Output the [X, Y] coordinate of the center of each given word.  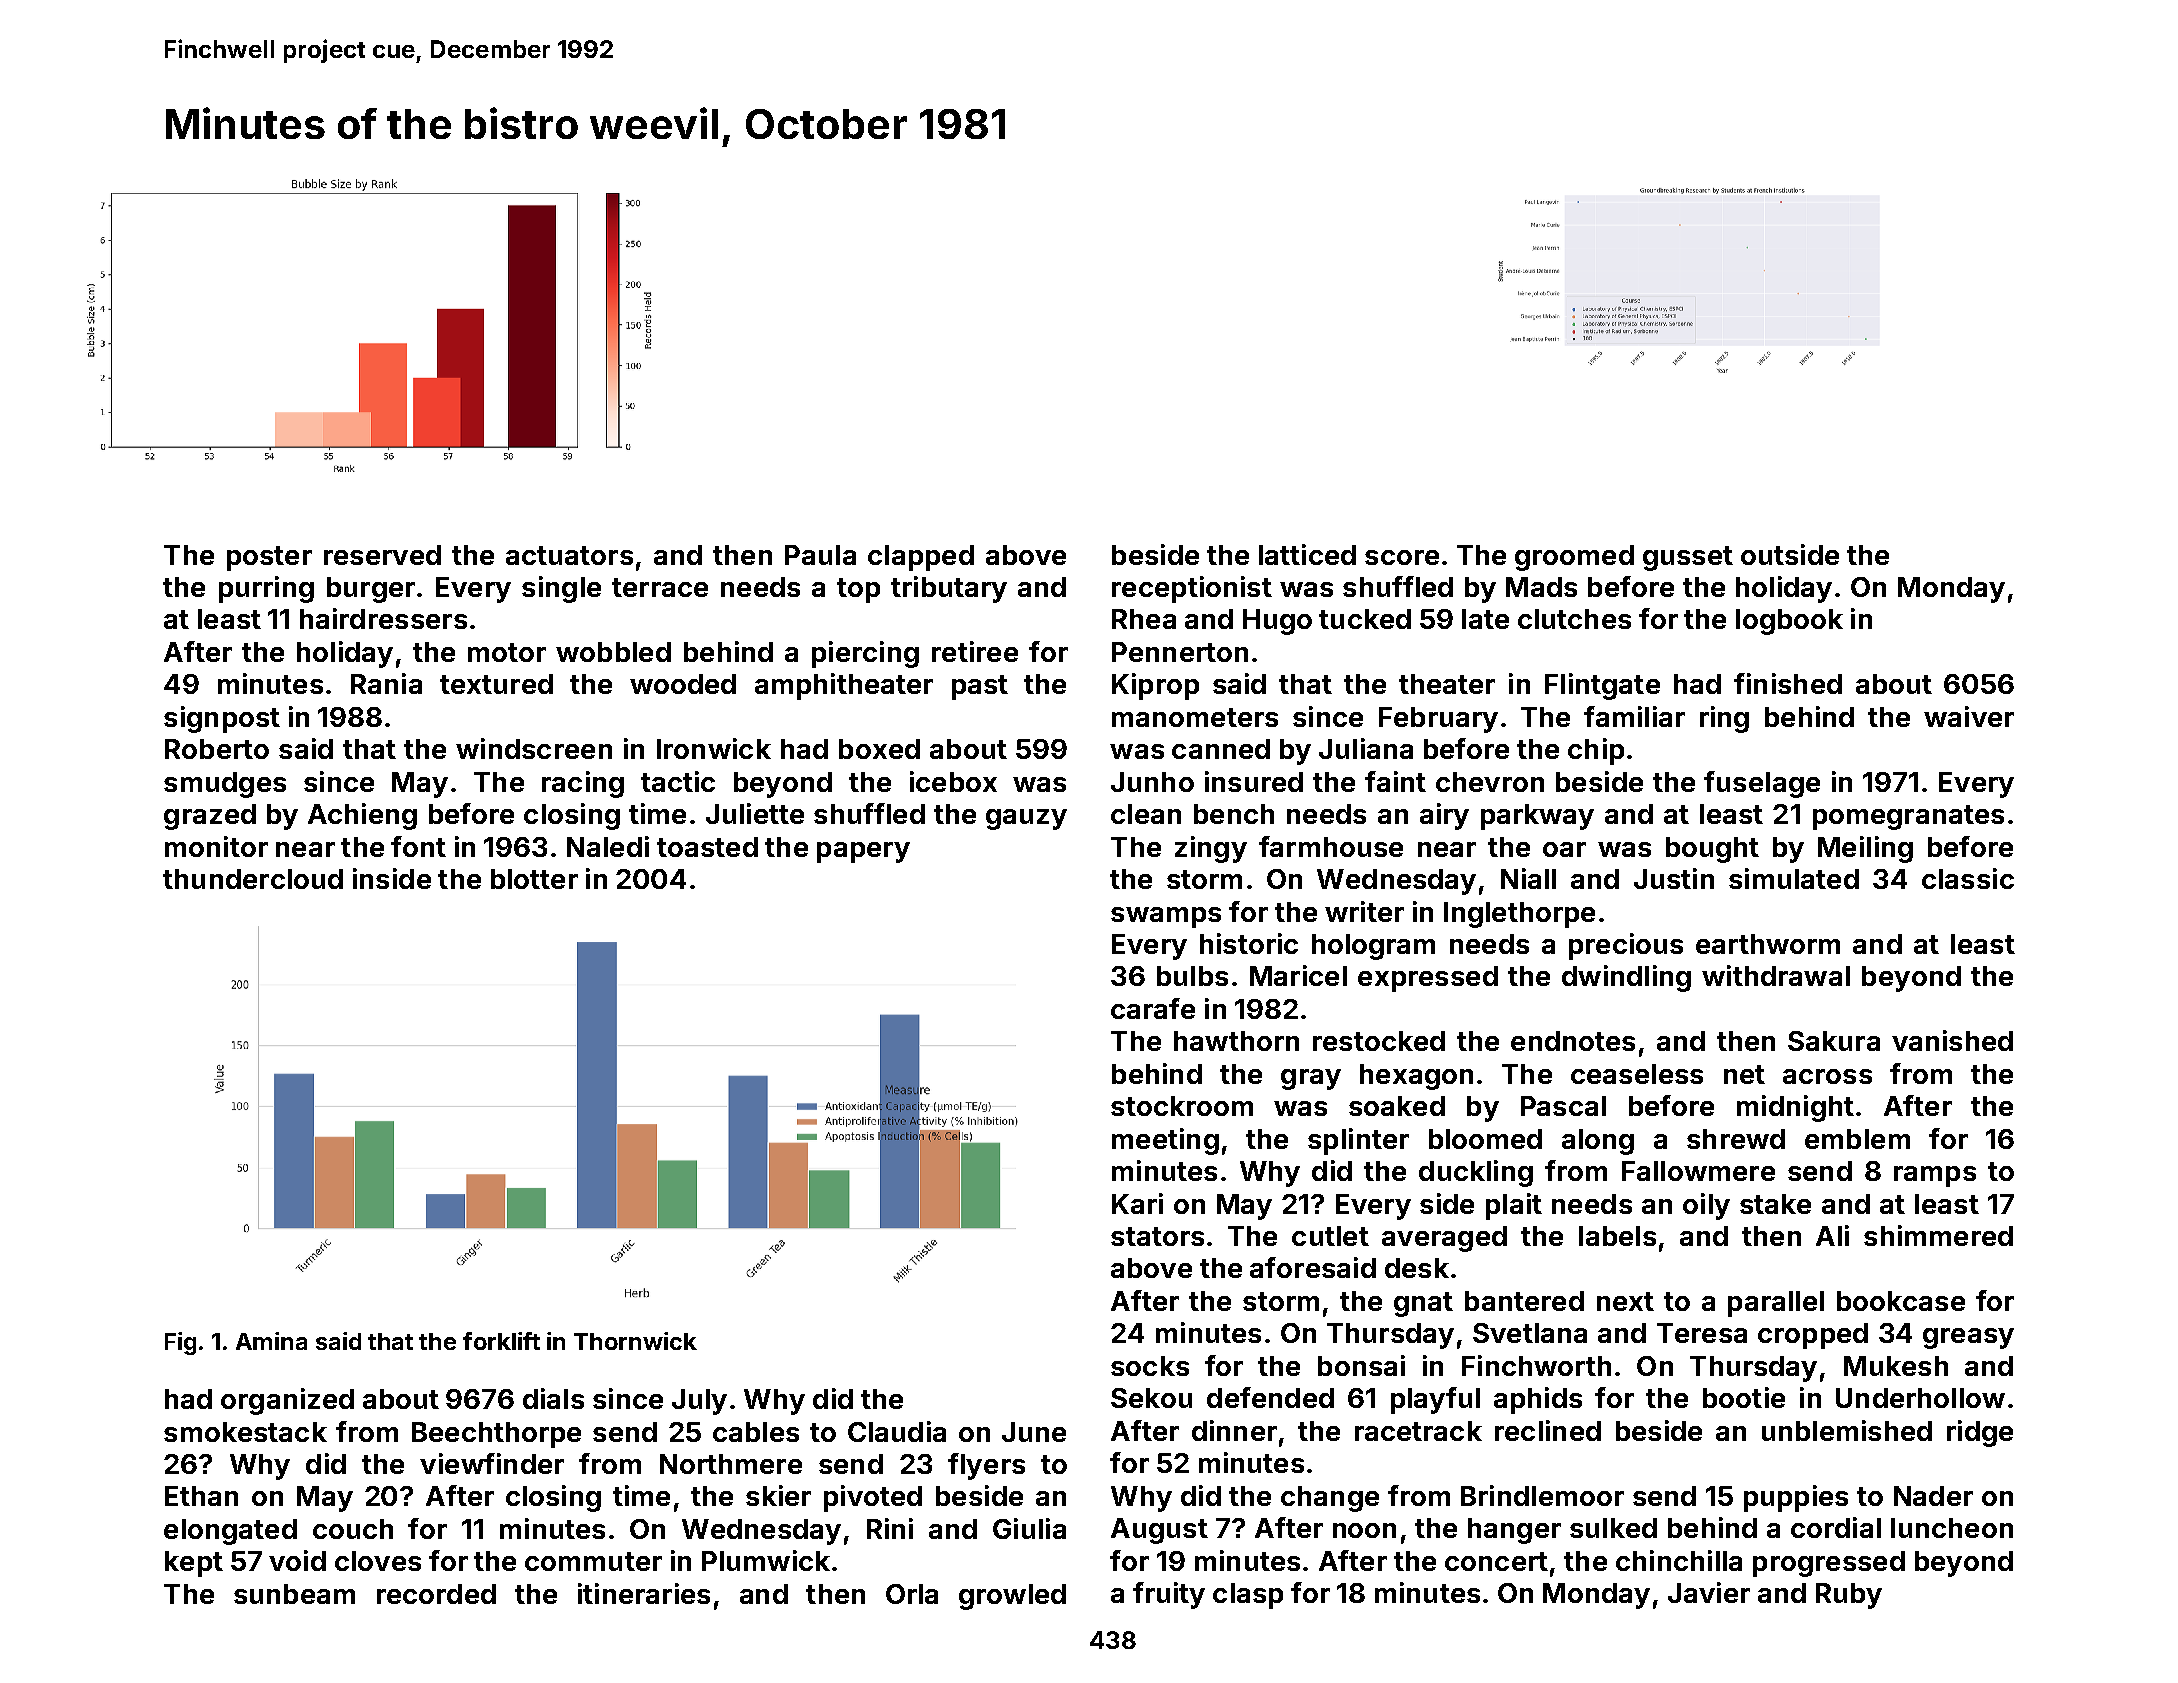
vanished [1952, 1040]
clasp [1248, 1596]
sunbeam [294, 1594]
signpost [222, 719]
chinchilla [1679, 1560]
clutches [1574, 619]
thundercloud [253, 879]
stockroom [1182, 1106]
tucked [1365, 619]
